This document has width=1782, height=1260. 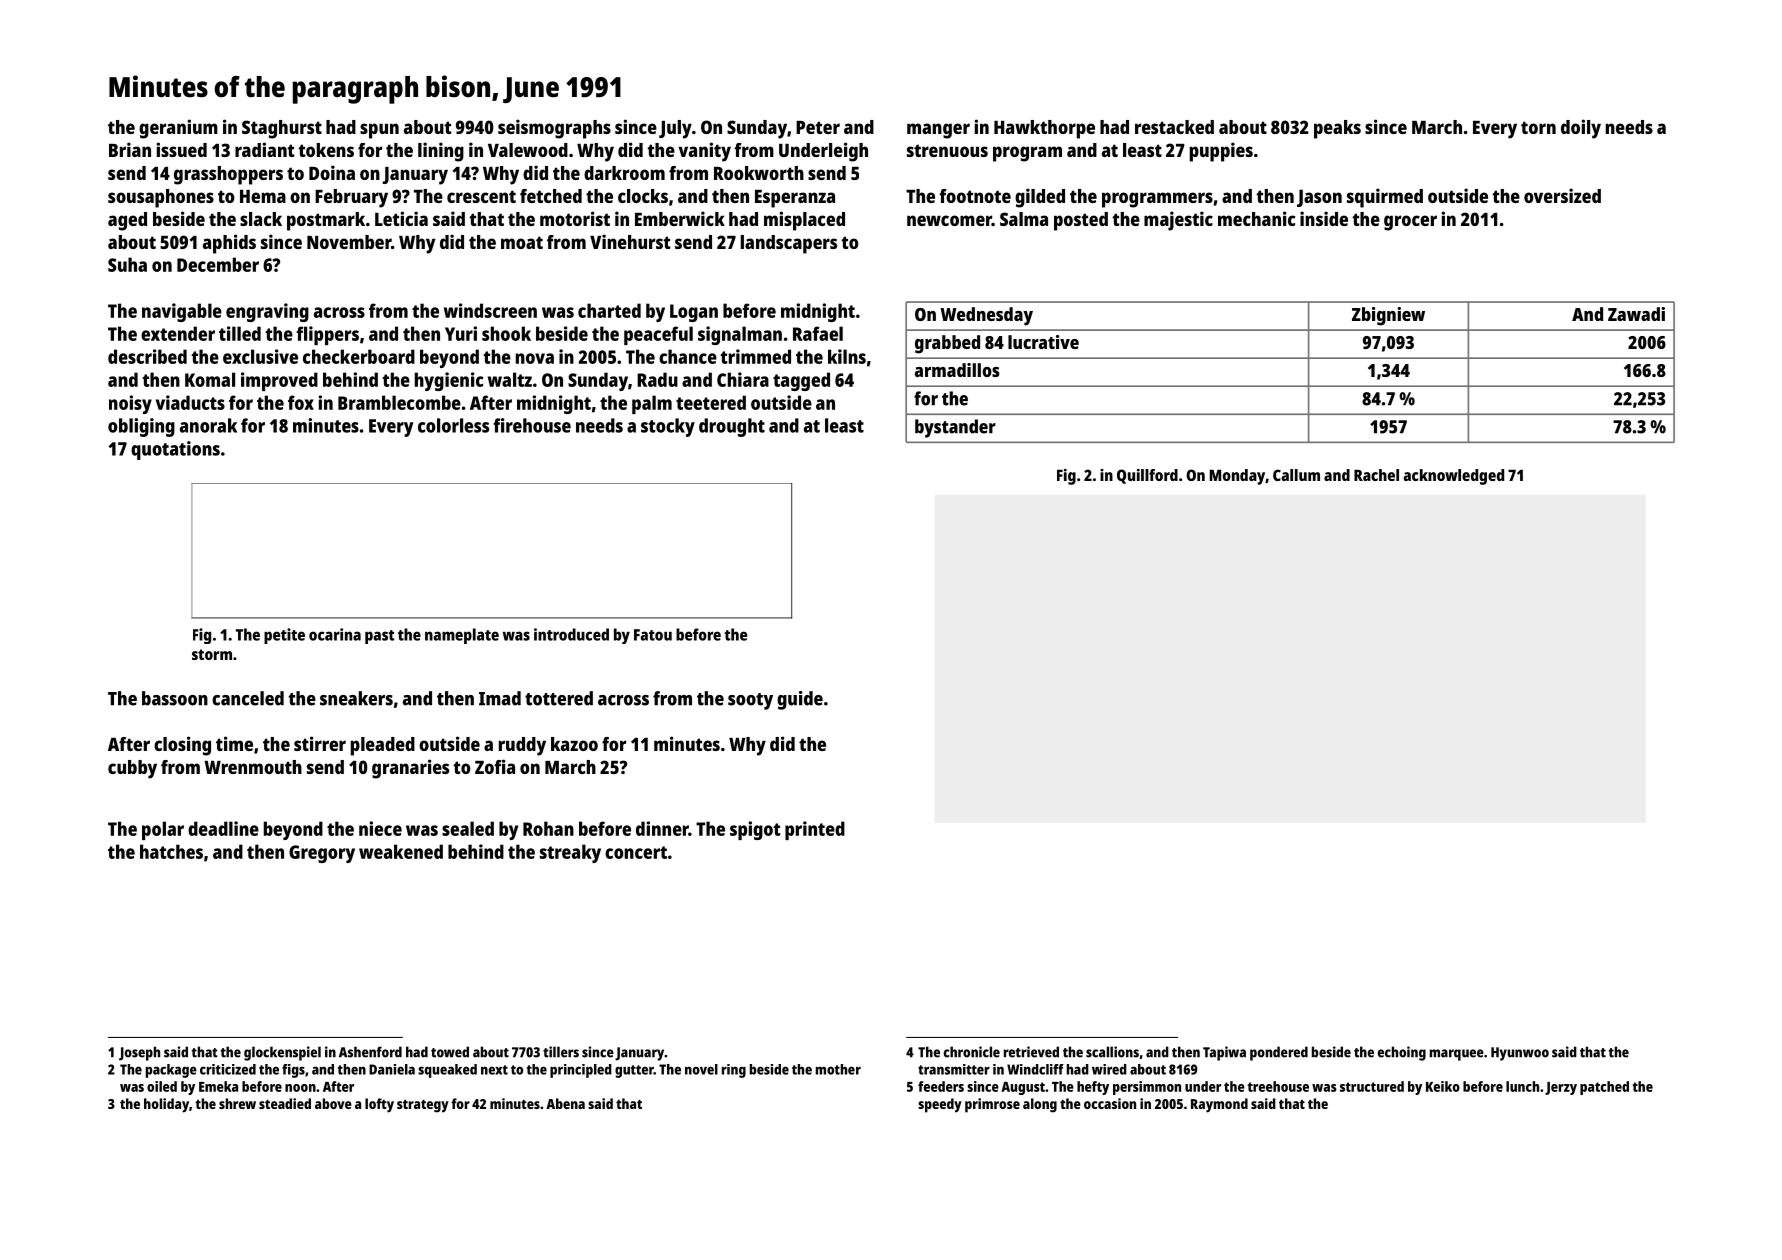 What do you see at coordinates (701, 1069) in the document?
I see `novel` at bounding box center [701, 1069].
